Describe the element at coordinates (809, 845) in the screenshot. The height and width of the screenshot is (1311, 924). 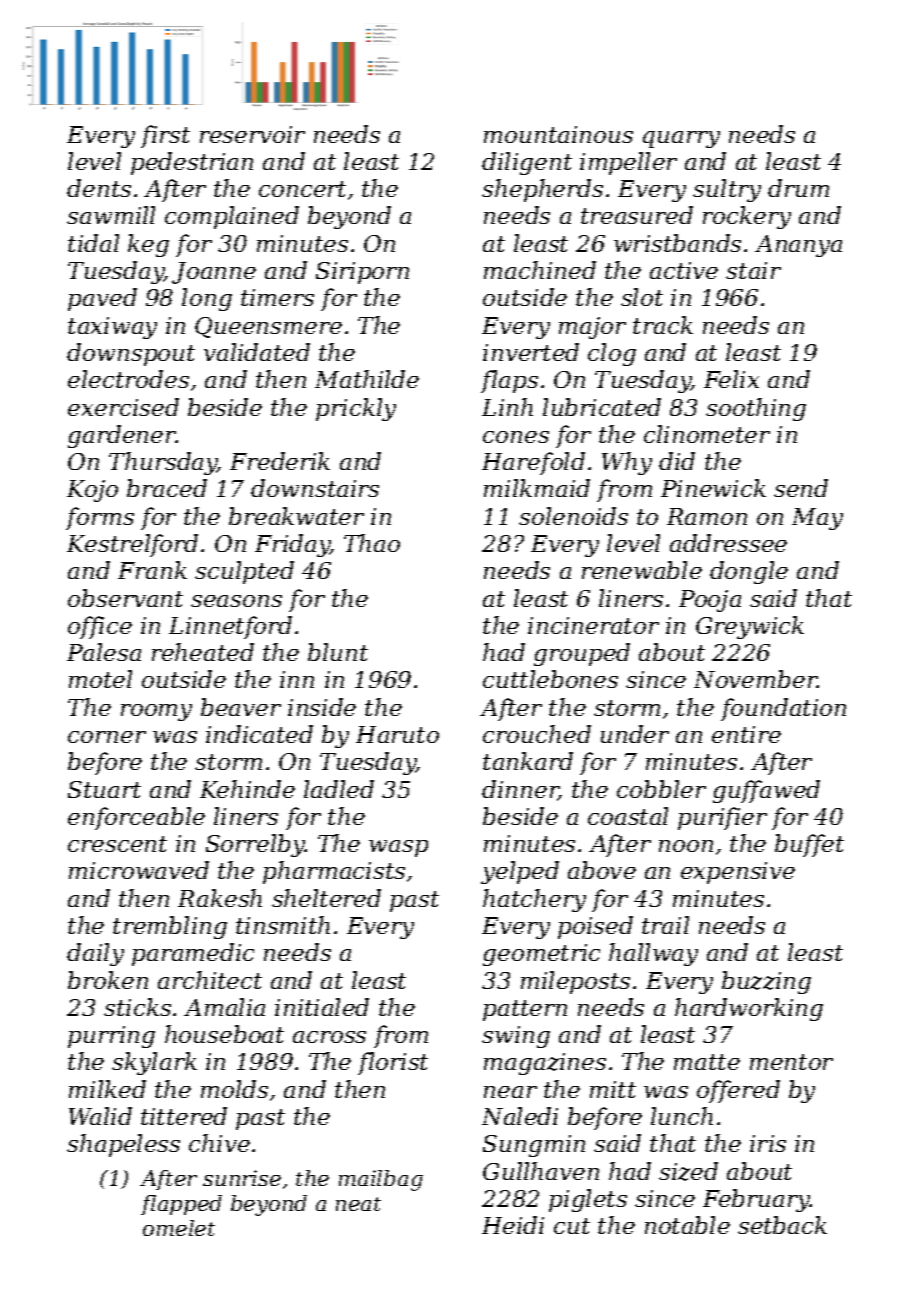
I see `buffet` at that location.
